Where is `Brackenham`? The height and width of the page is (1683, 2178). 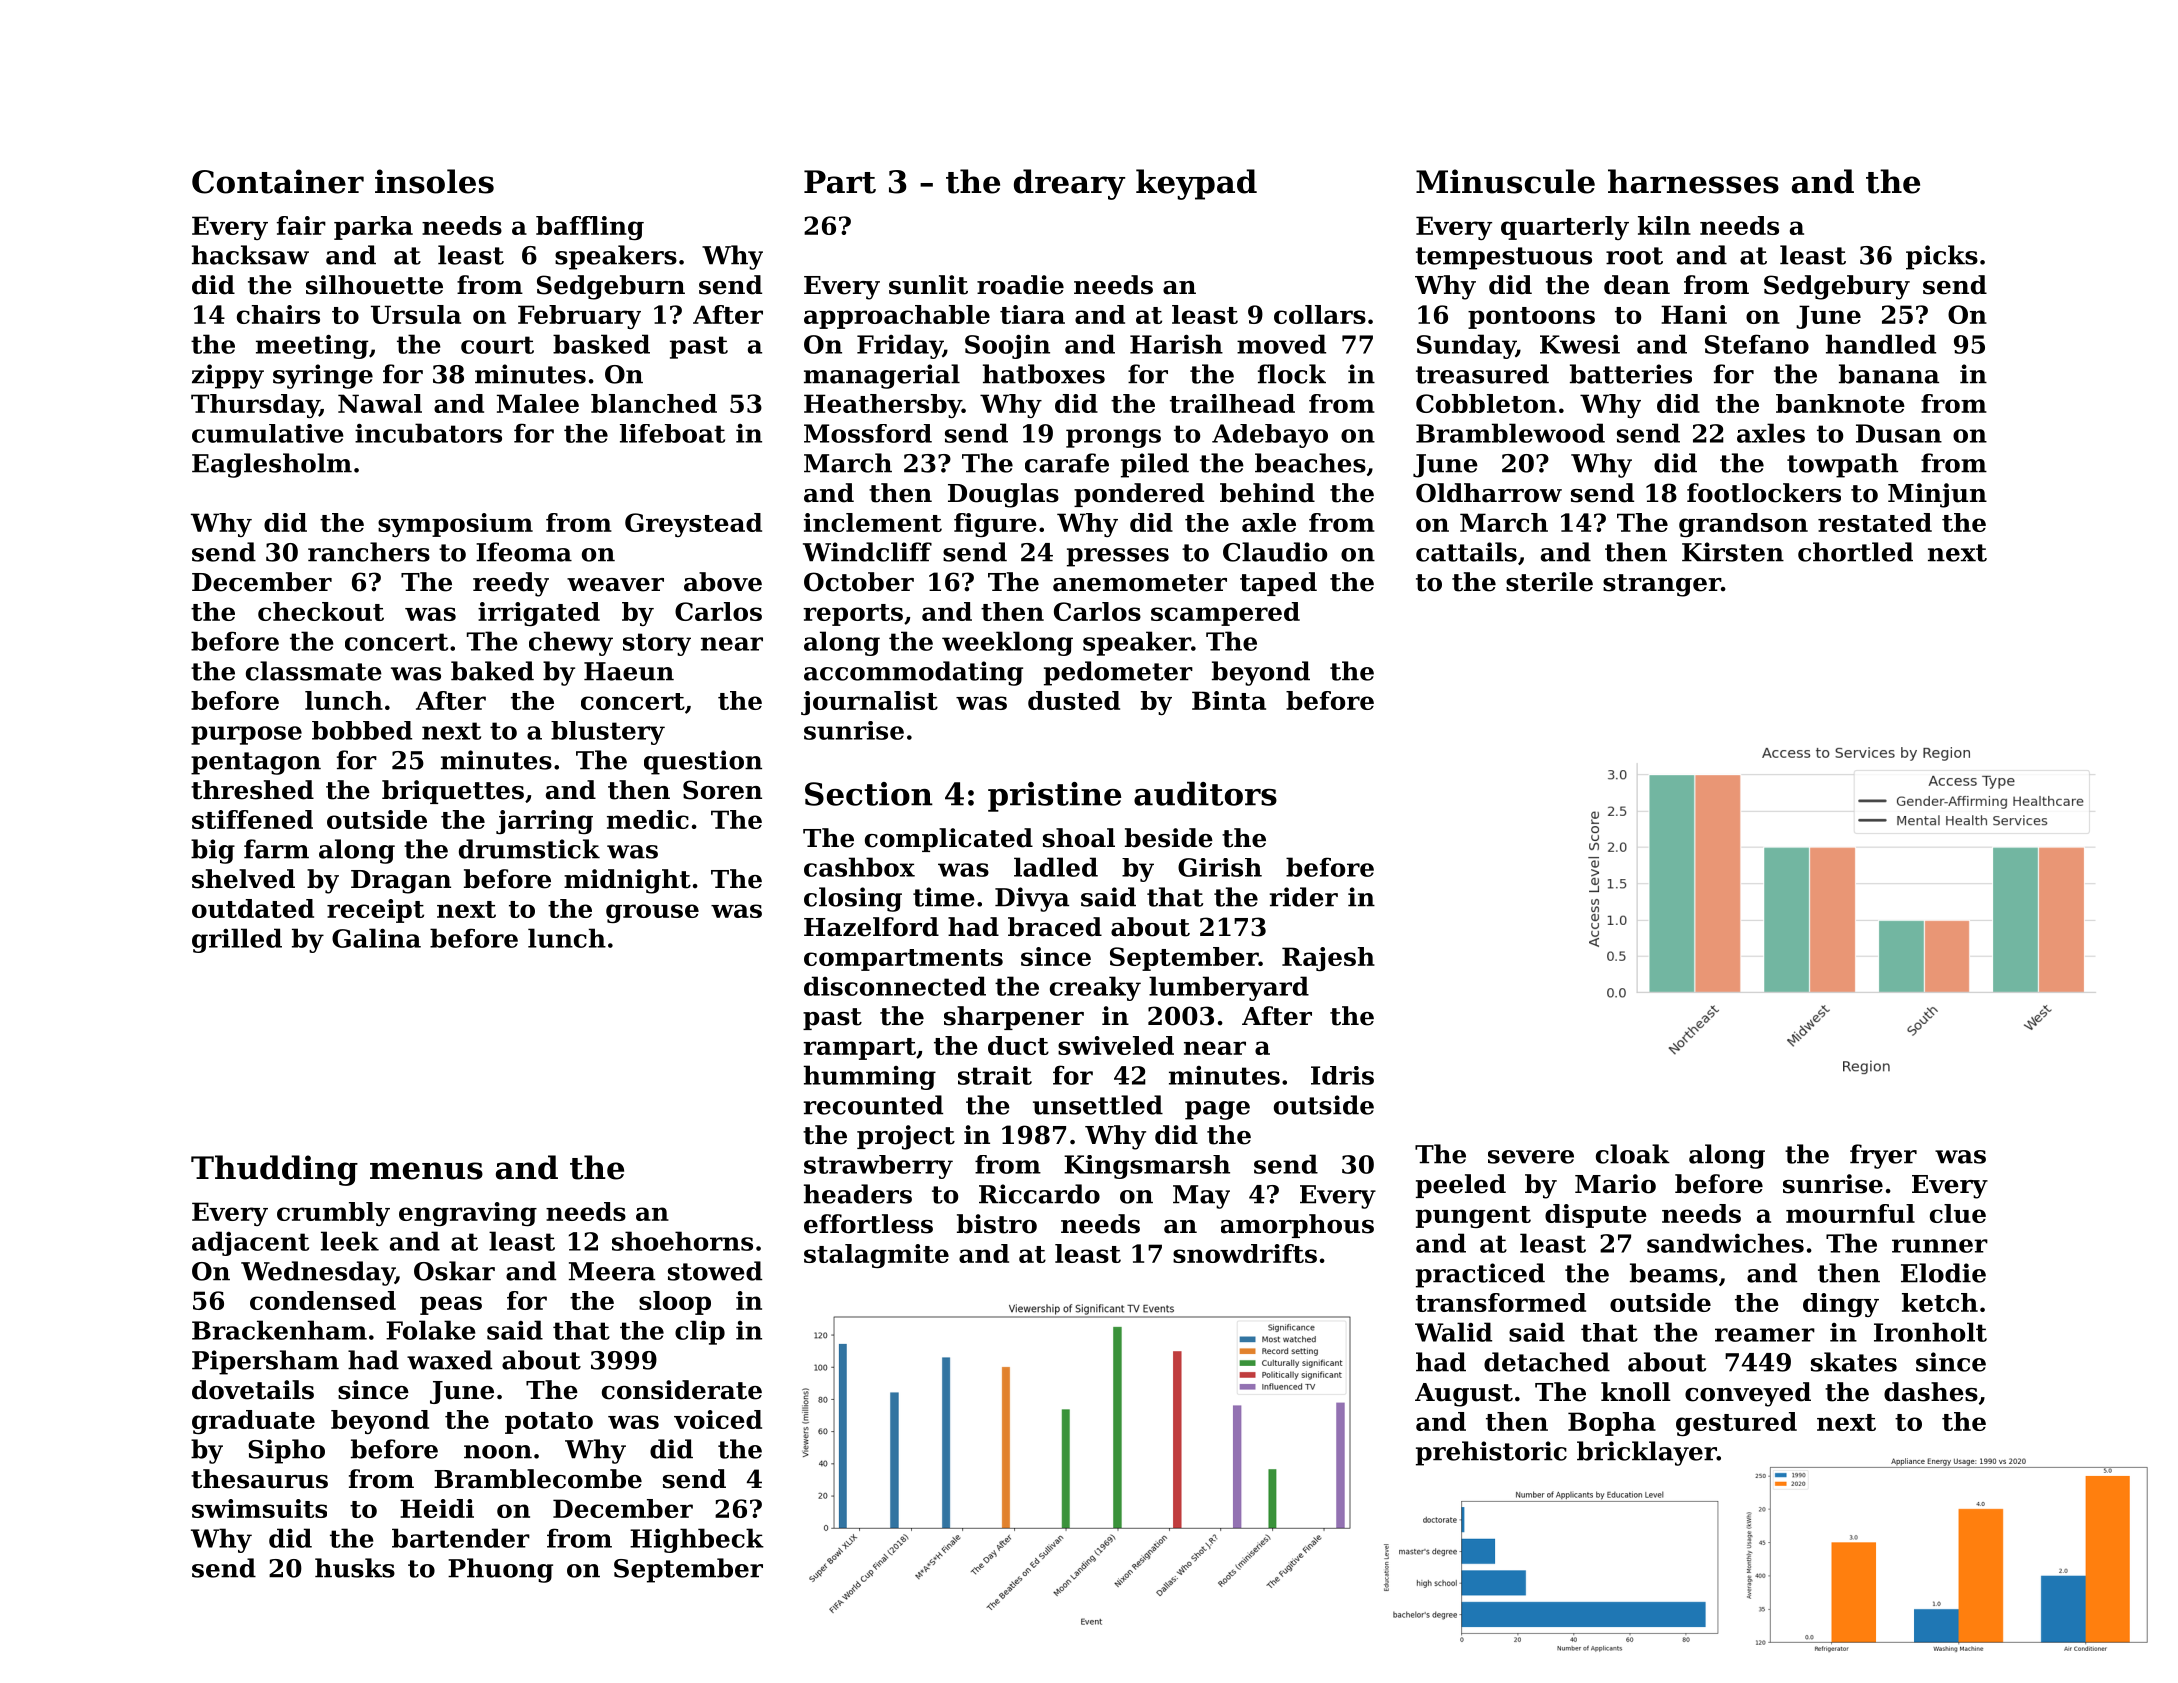 Brackenham is located at coordinates (279, 1330).
